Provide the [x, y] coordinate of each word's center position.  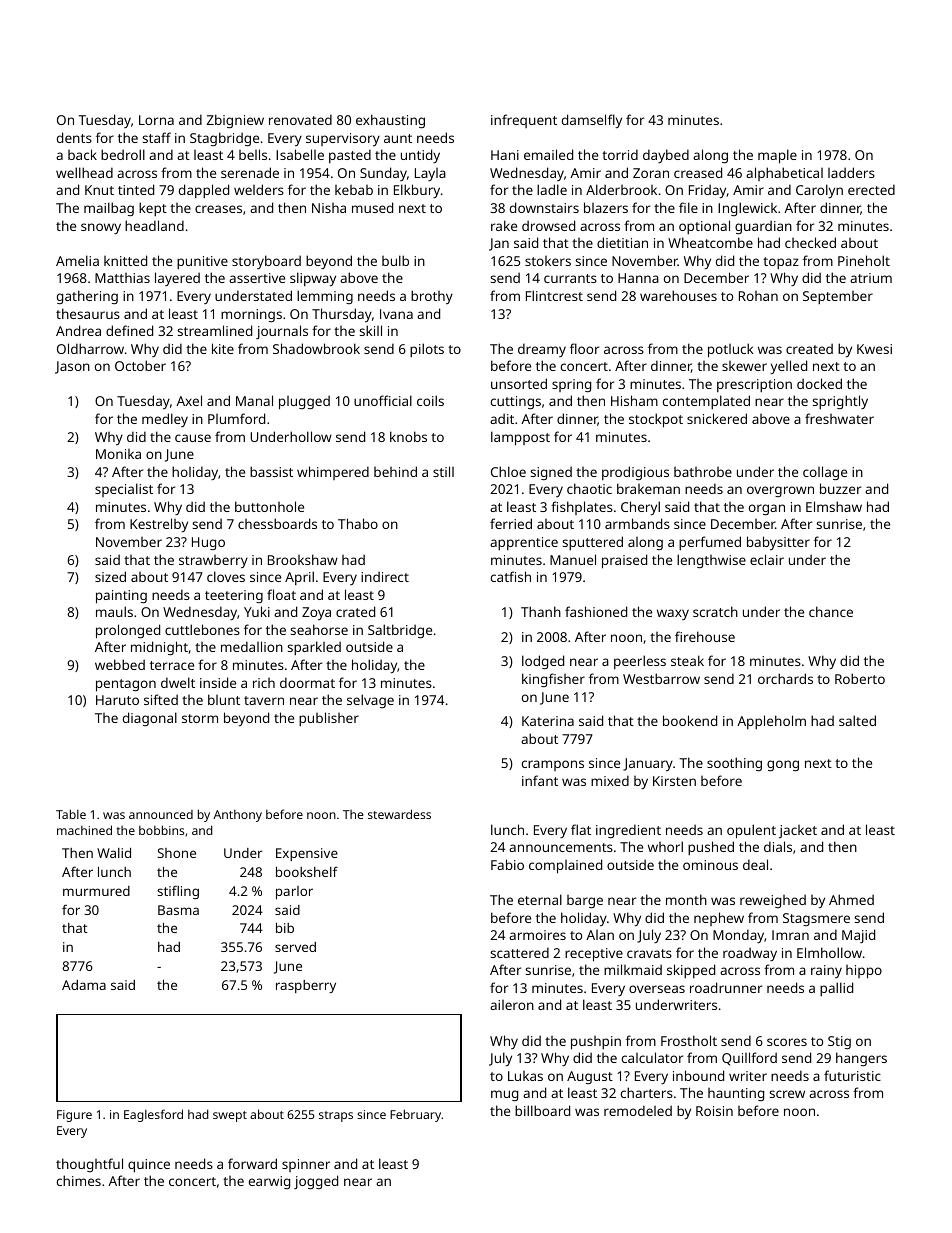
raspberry [306, 986]
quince [149, 1166]
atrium [871, 278]
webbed [120, 664]
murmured [96, 891]
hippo [864, 972]
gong [783, 765]
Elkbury [417, 191]
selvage [370, 701]
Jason [72, 367]
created [809, 348]
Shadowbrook [316, 348]
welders [259, 189]
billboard [542, 1110]
